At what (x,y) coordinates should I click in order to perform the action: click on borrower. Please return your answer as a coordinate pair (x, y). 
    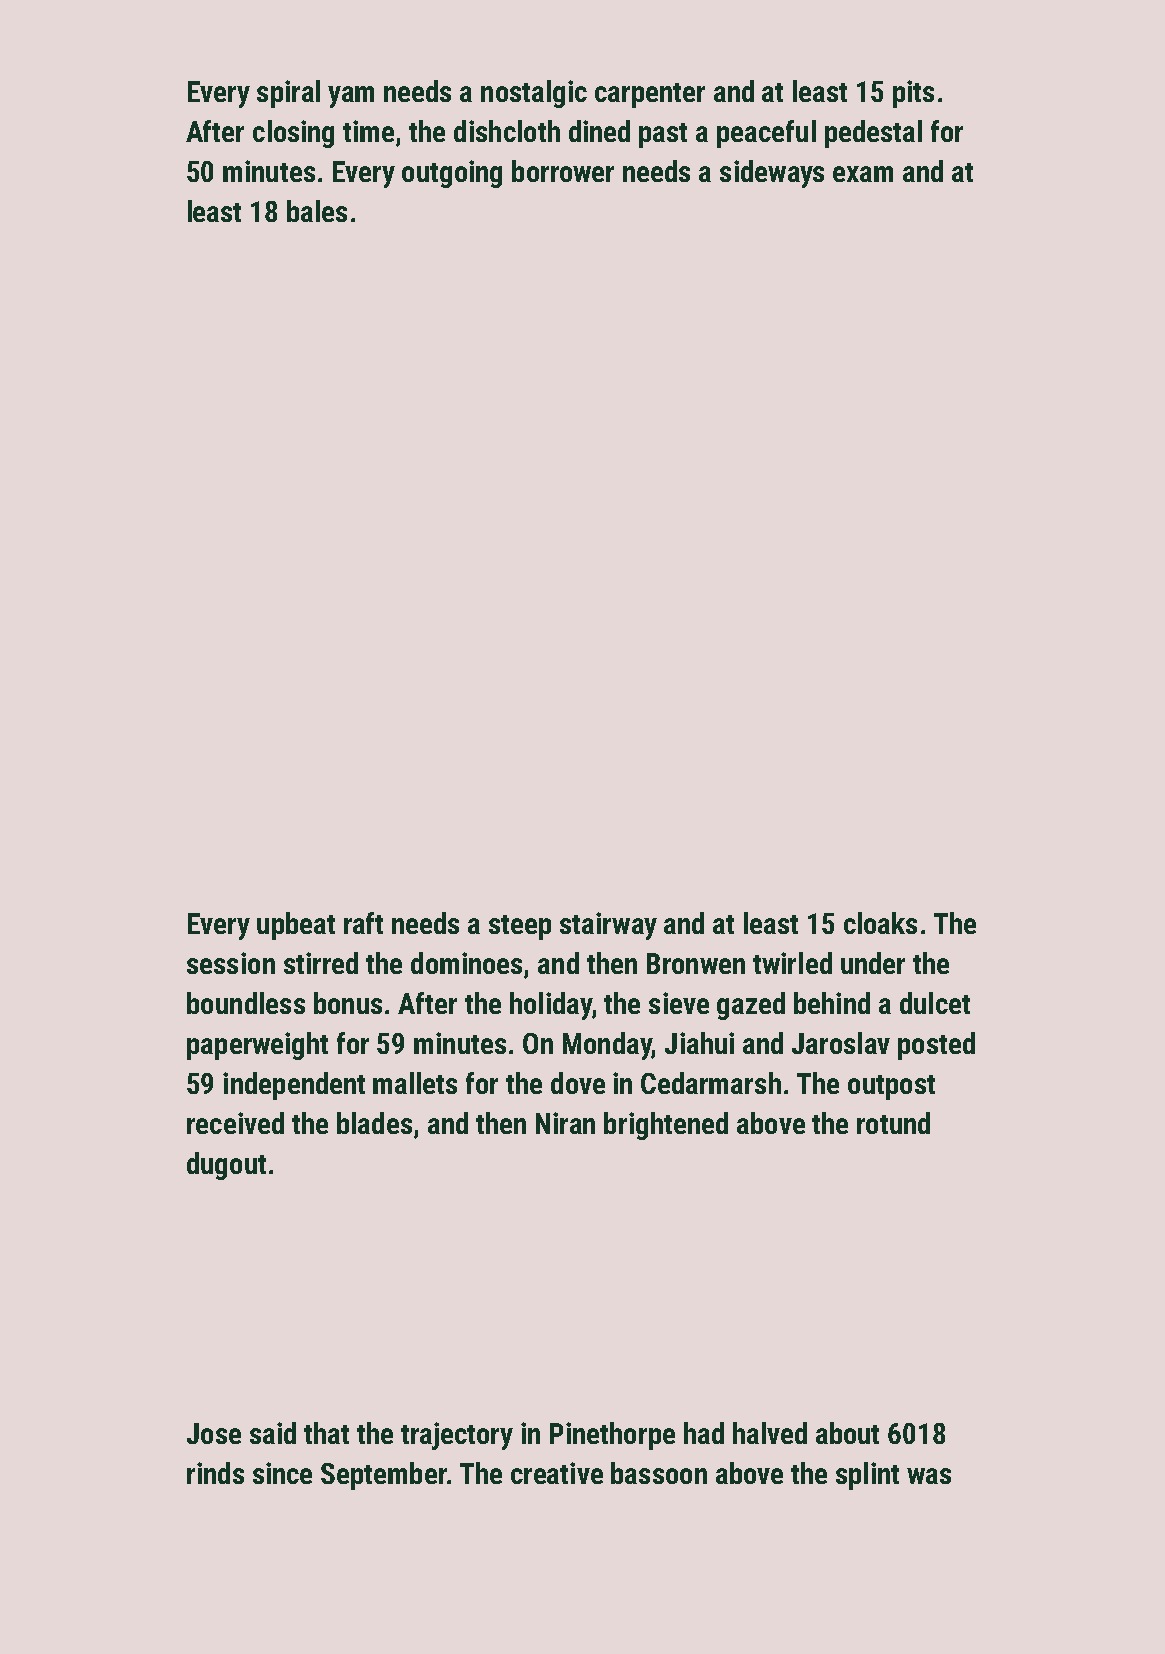
    Looking at the image, I should click on (563, 171).
